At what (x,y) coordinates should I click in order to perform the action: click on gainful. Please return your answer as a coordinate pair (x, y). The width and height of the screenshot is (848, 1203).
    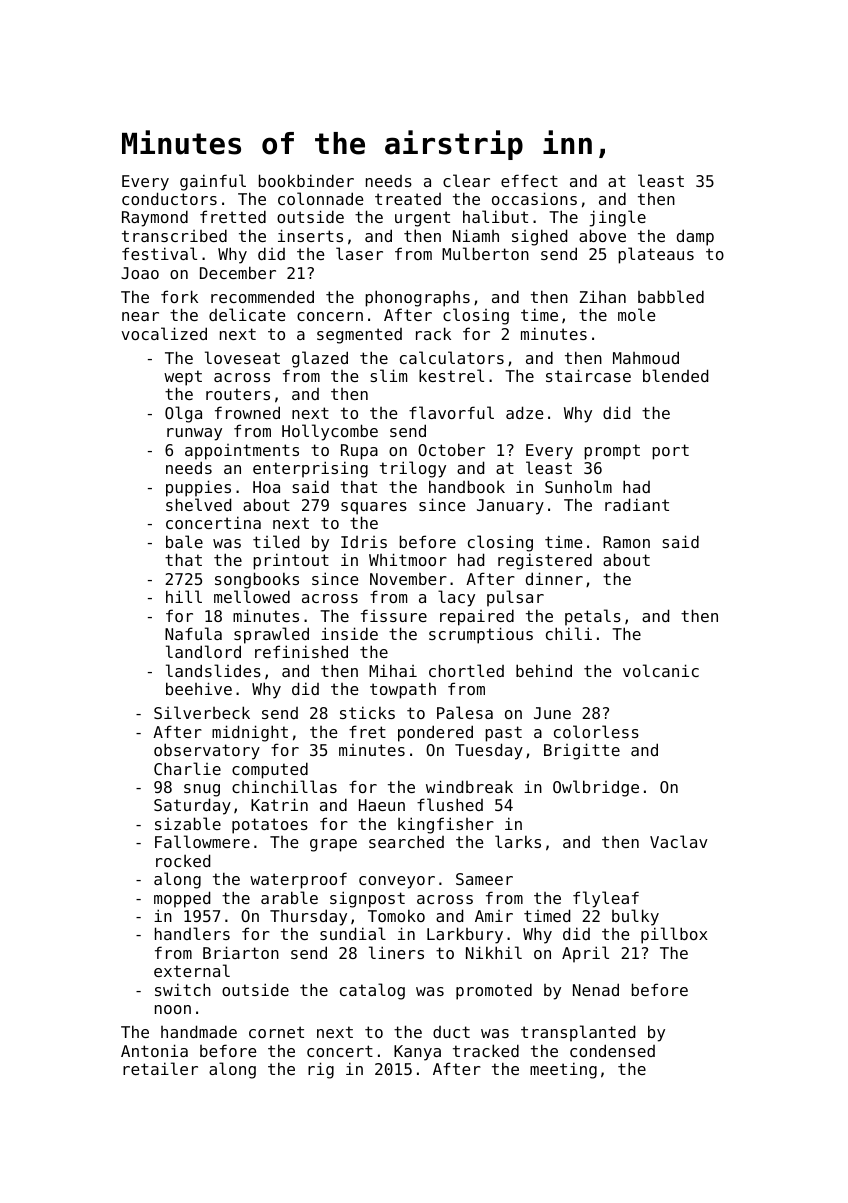
    Looking at the image, I should click on (213, 182).
